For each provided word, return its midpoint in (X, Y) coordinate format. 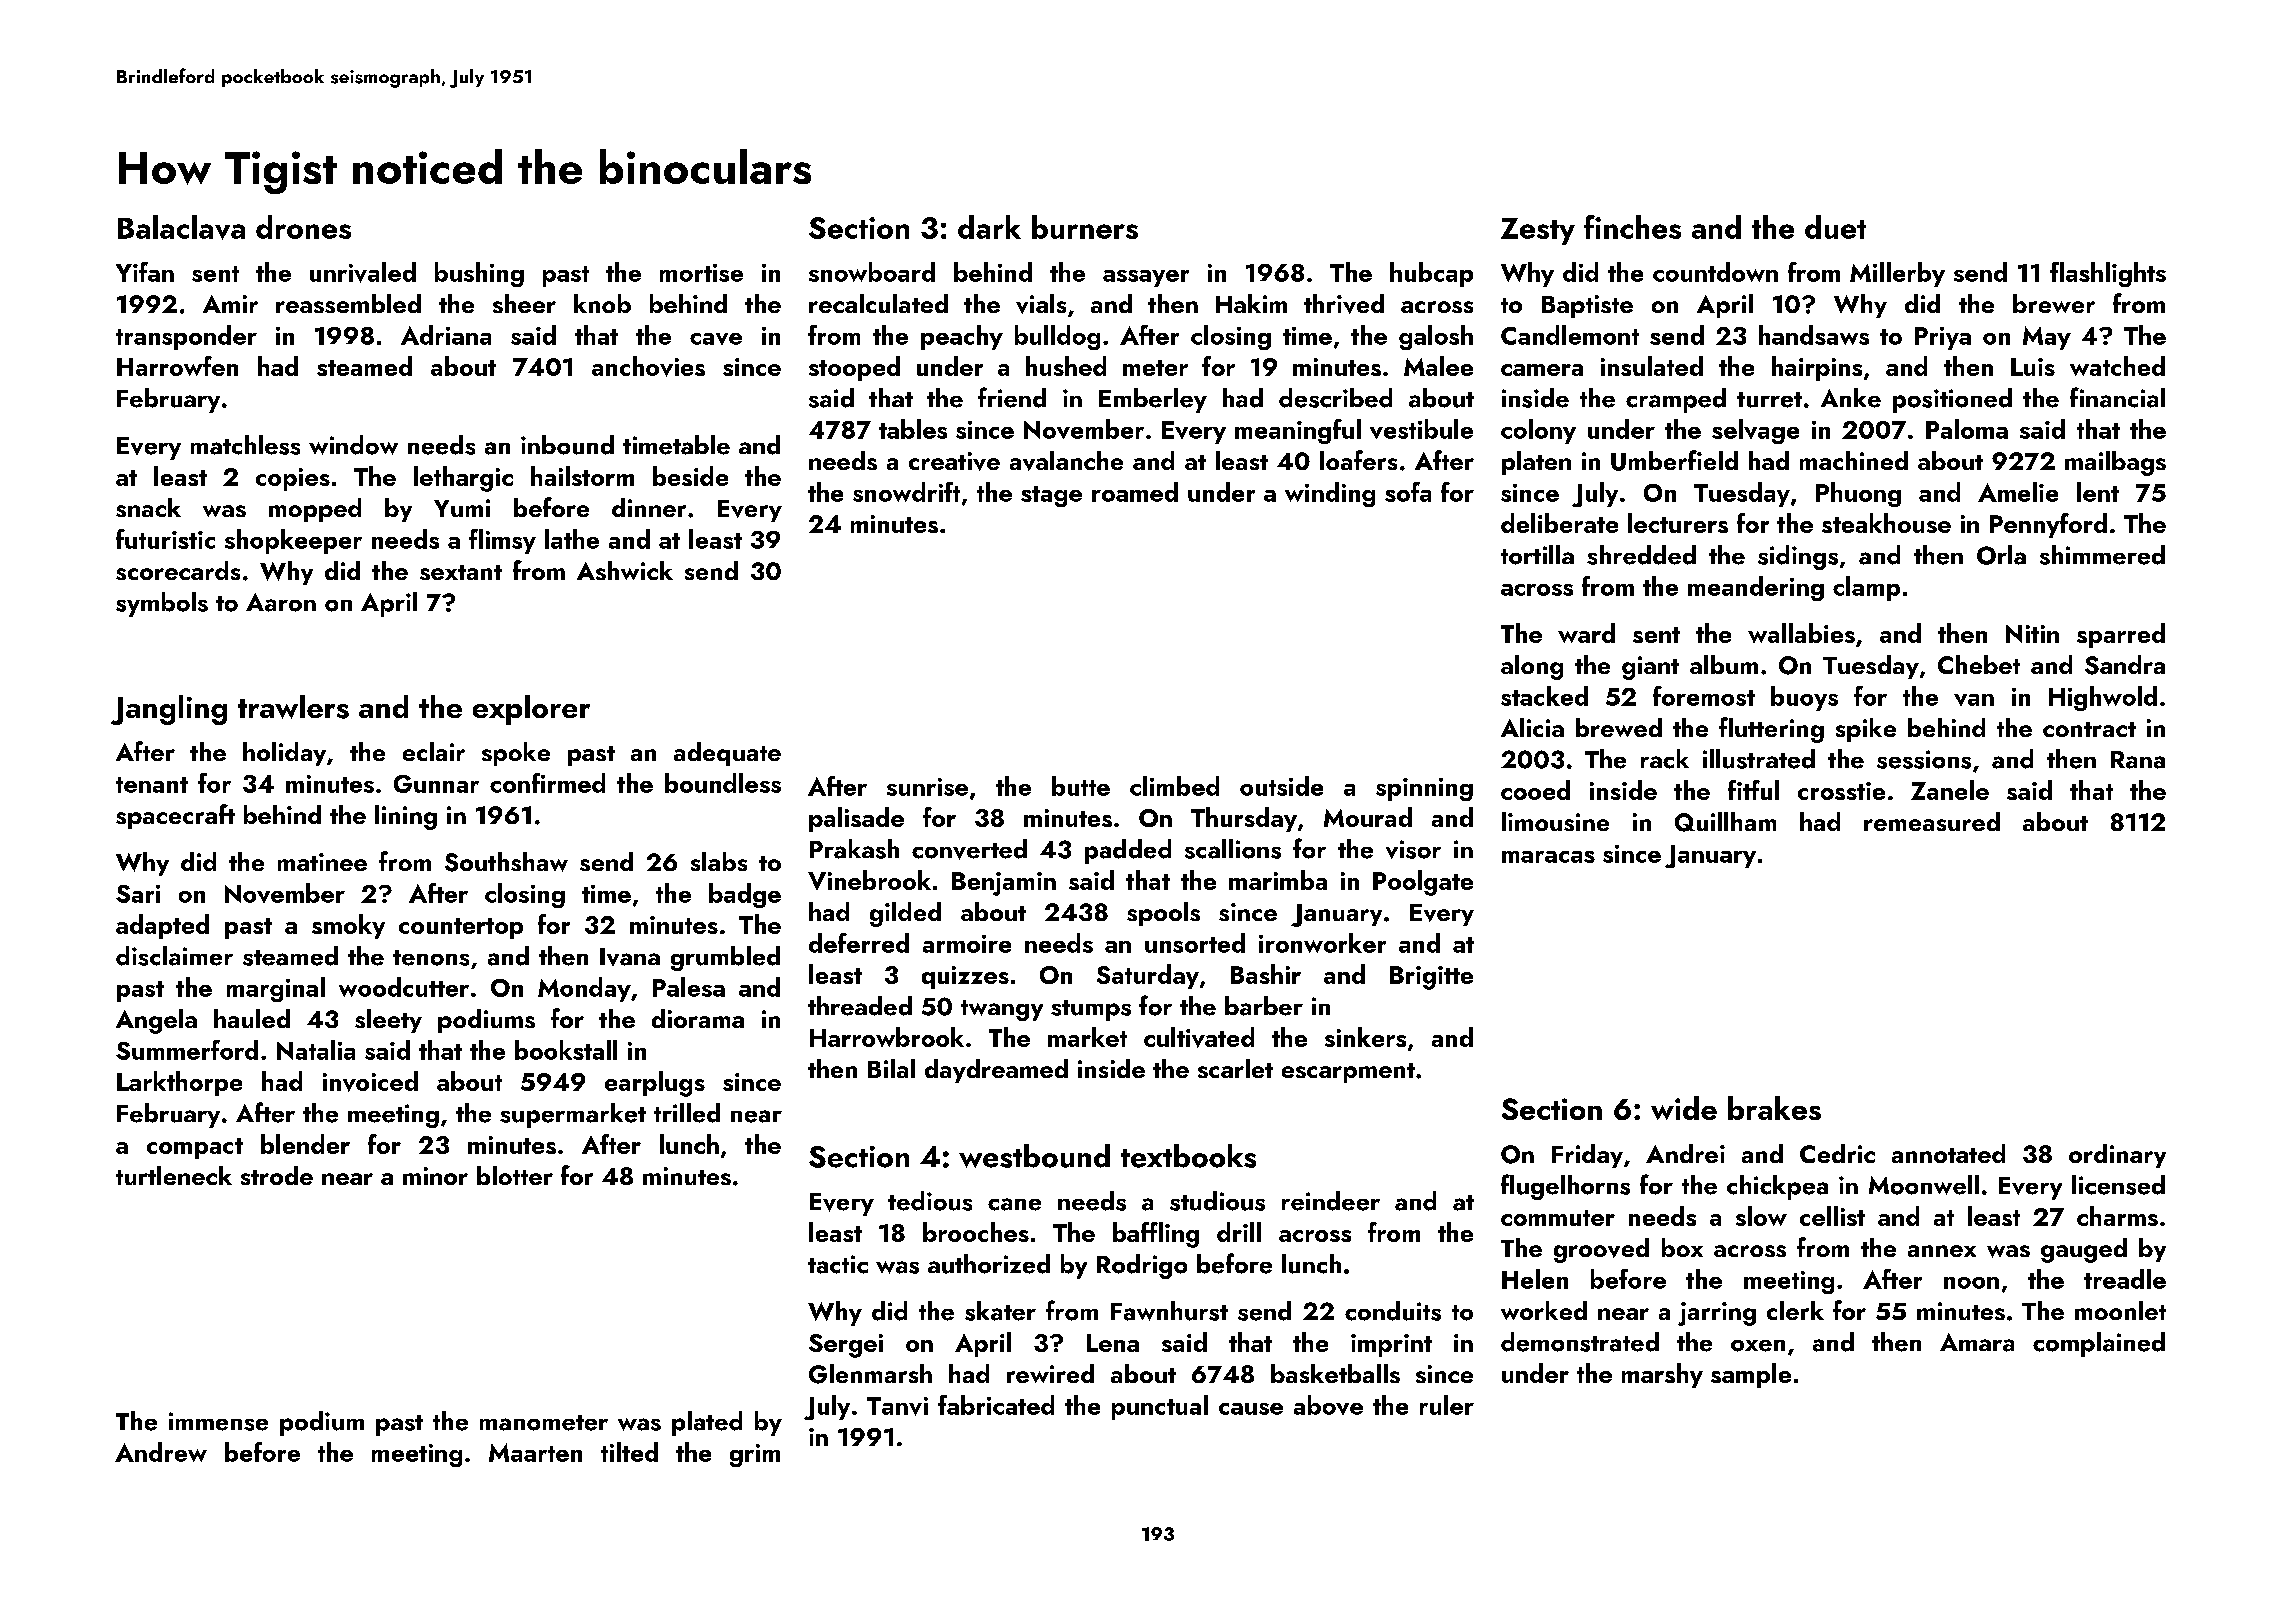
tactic (838, 1264)
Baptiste (1587, 306)
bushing (479, 274)
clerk (1795, 1310)
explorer (531, 710)
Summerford (187, 1050)
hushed (1066, 366)
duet (1835, 227)
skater (1000, 1311)
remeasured (1932, 821)
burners (1085, 227)
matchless (245, 445)
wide (1684, 1108)
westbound (1034, 1156)
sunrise (927, 787)
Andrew (161, 1452)
